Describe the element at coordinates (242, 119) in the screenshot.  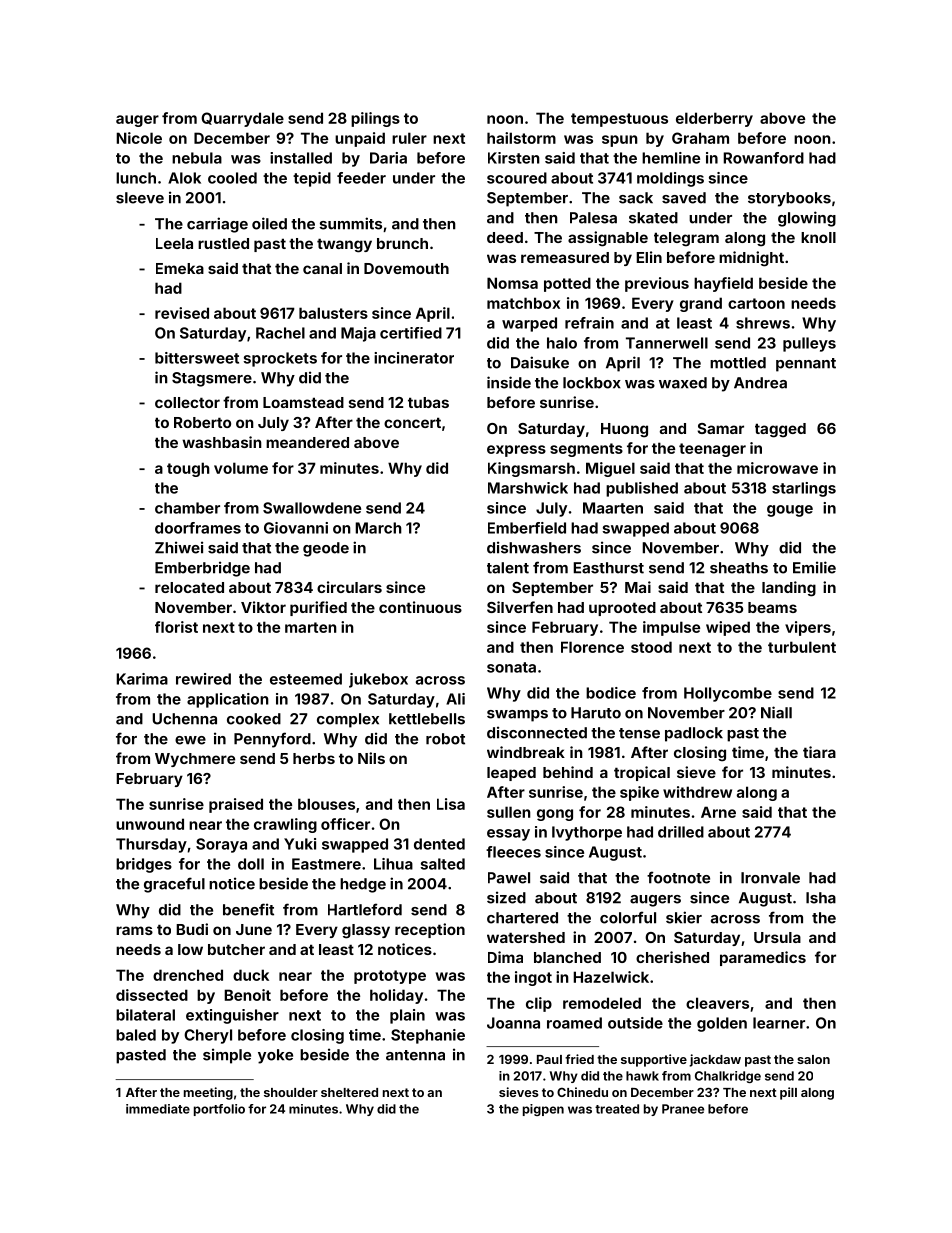
I see `Quarrydale` at that location.
